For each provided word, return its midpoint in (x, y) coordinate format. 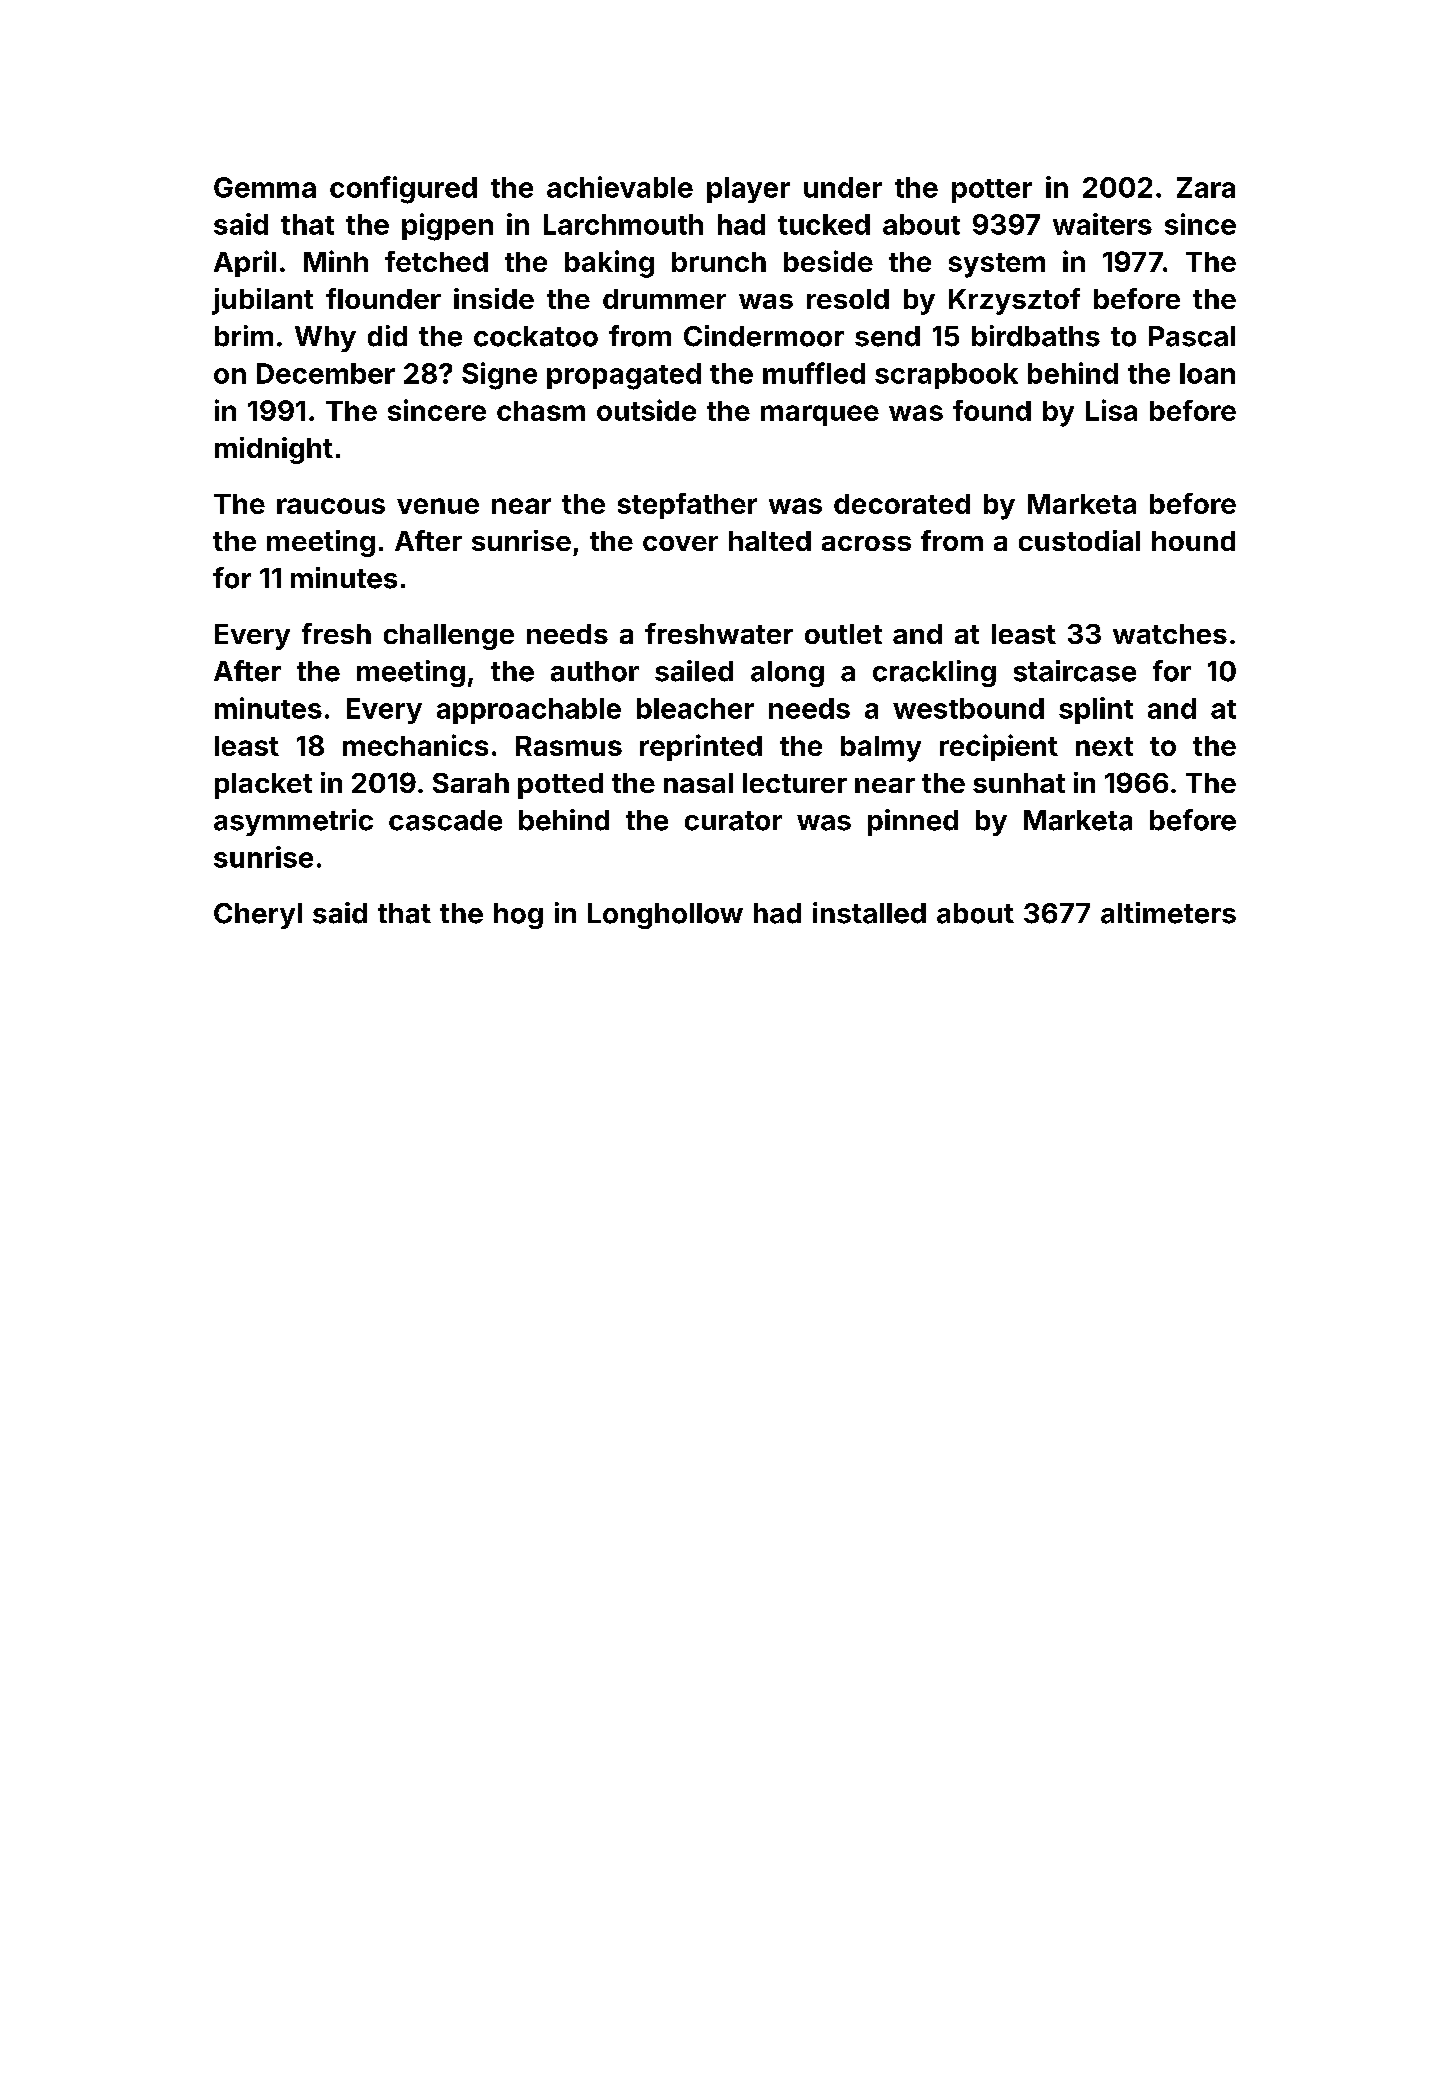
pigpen (447, 227)
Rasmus (569, 746)
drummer (664, 299)
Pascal (1192, 336)
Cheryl (258, 916)
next (1104, 746)
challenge (449, 637)
